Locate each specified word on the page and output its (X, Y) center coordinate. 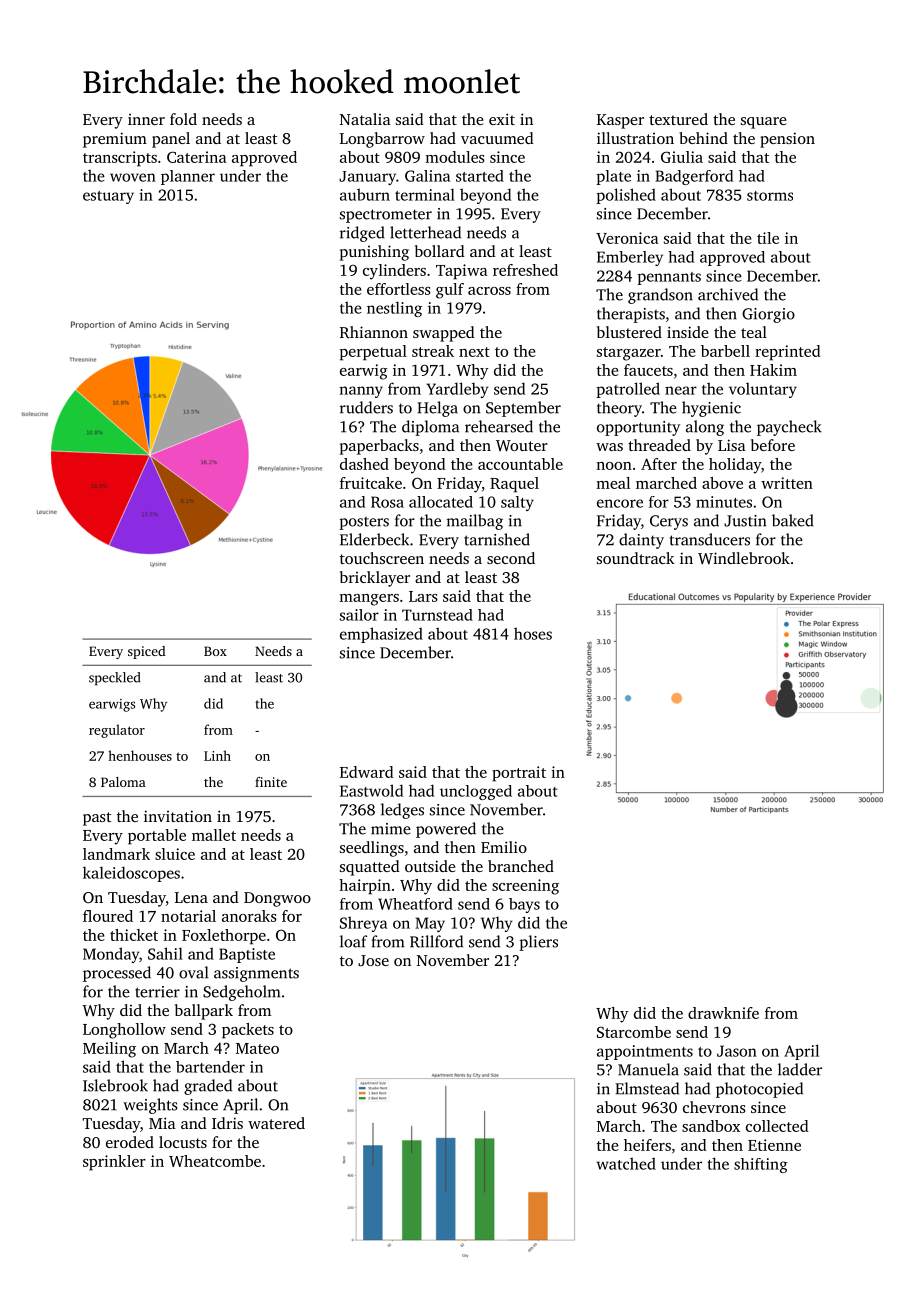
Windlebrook (744, 558)
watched (626, 1163)
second (511, 558)
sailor (359, 615)
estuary (108, 197)
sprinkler (114, 1163)
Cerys (669, 522)
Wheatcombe (215, 1161)
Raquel (514, 485)
